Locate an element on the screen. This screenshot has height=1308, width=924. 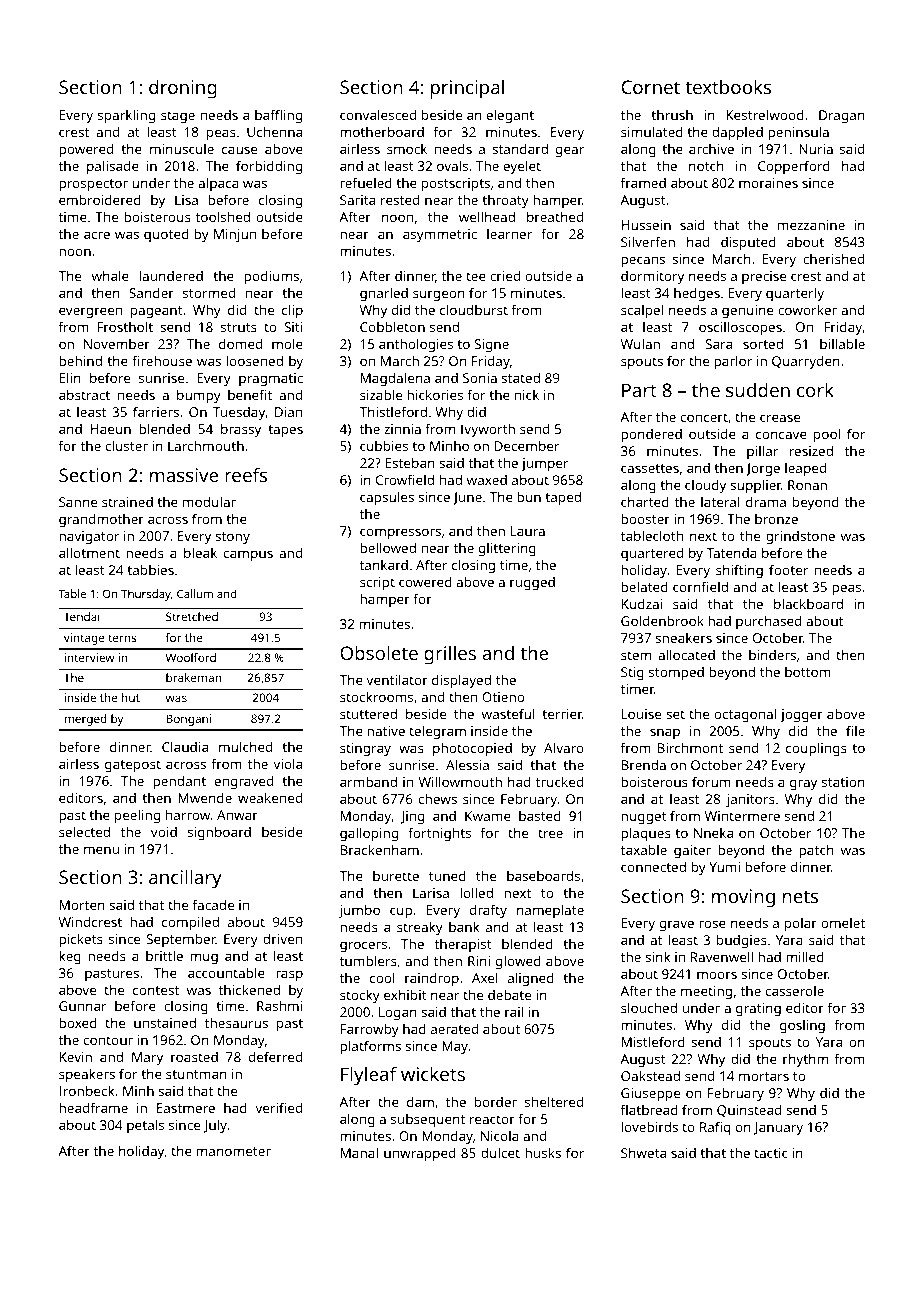
Shweta is located at coordinates (643, 1152).
